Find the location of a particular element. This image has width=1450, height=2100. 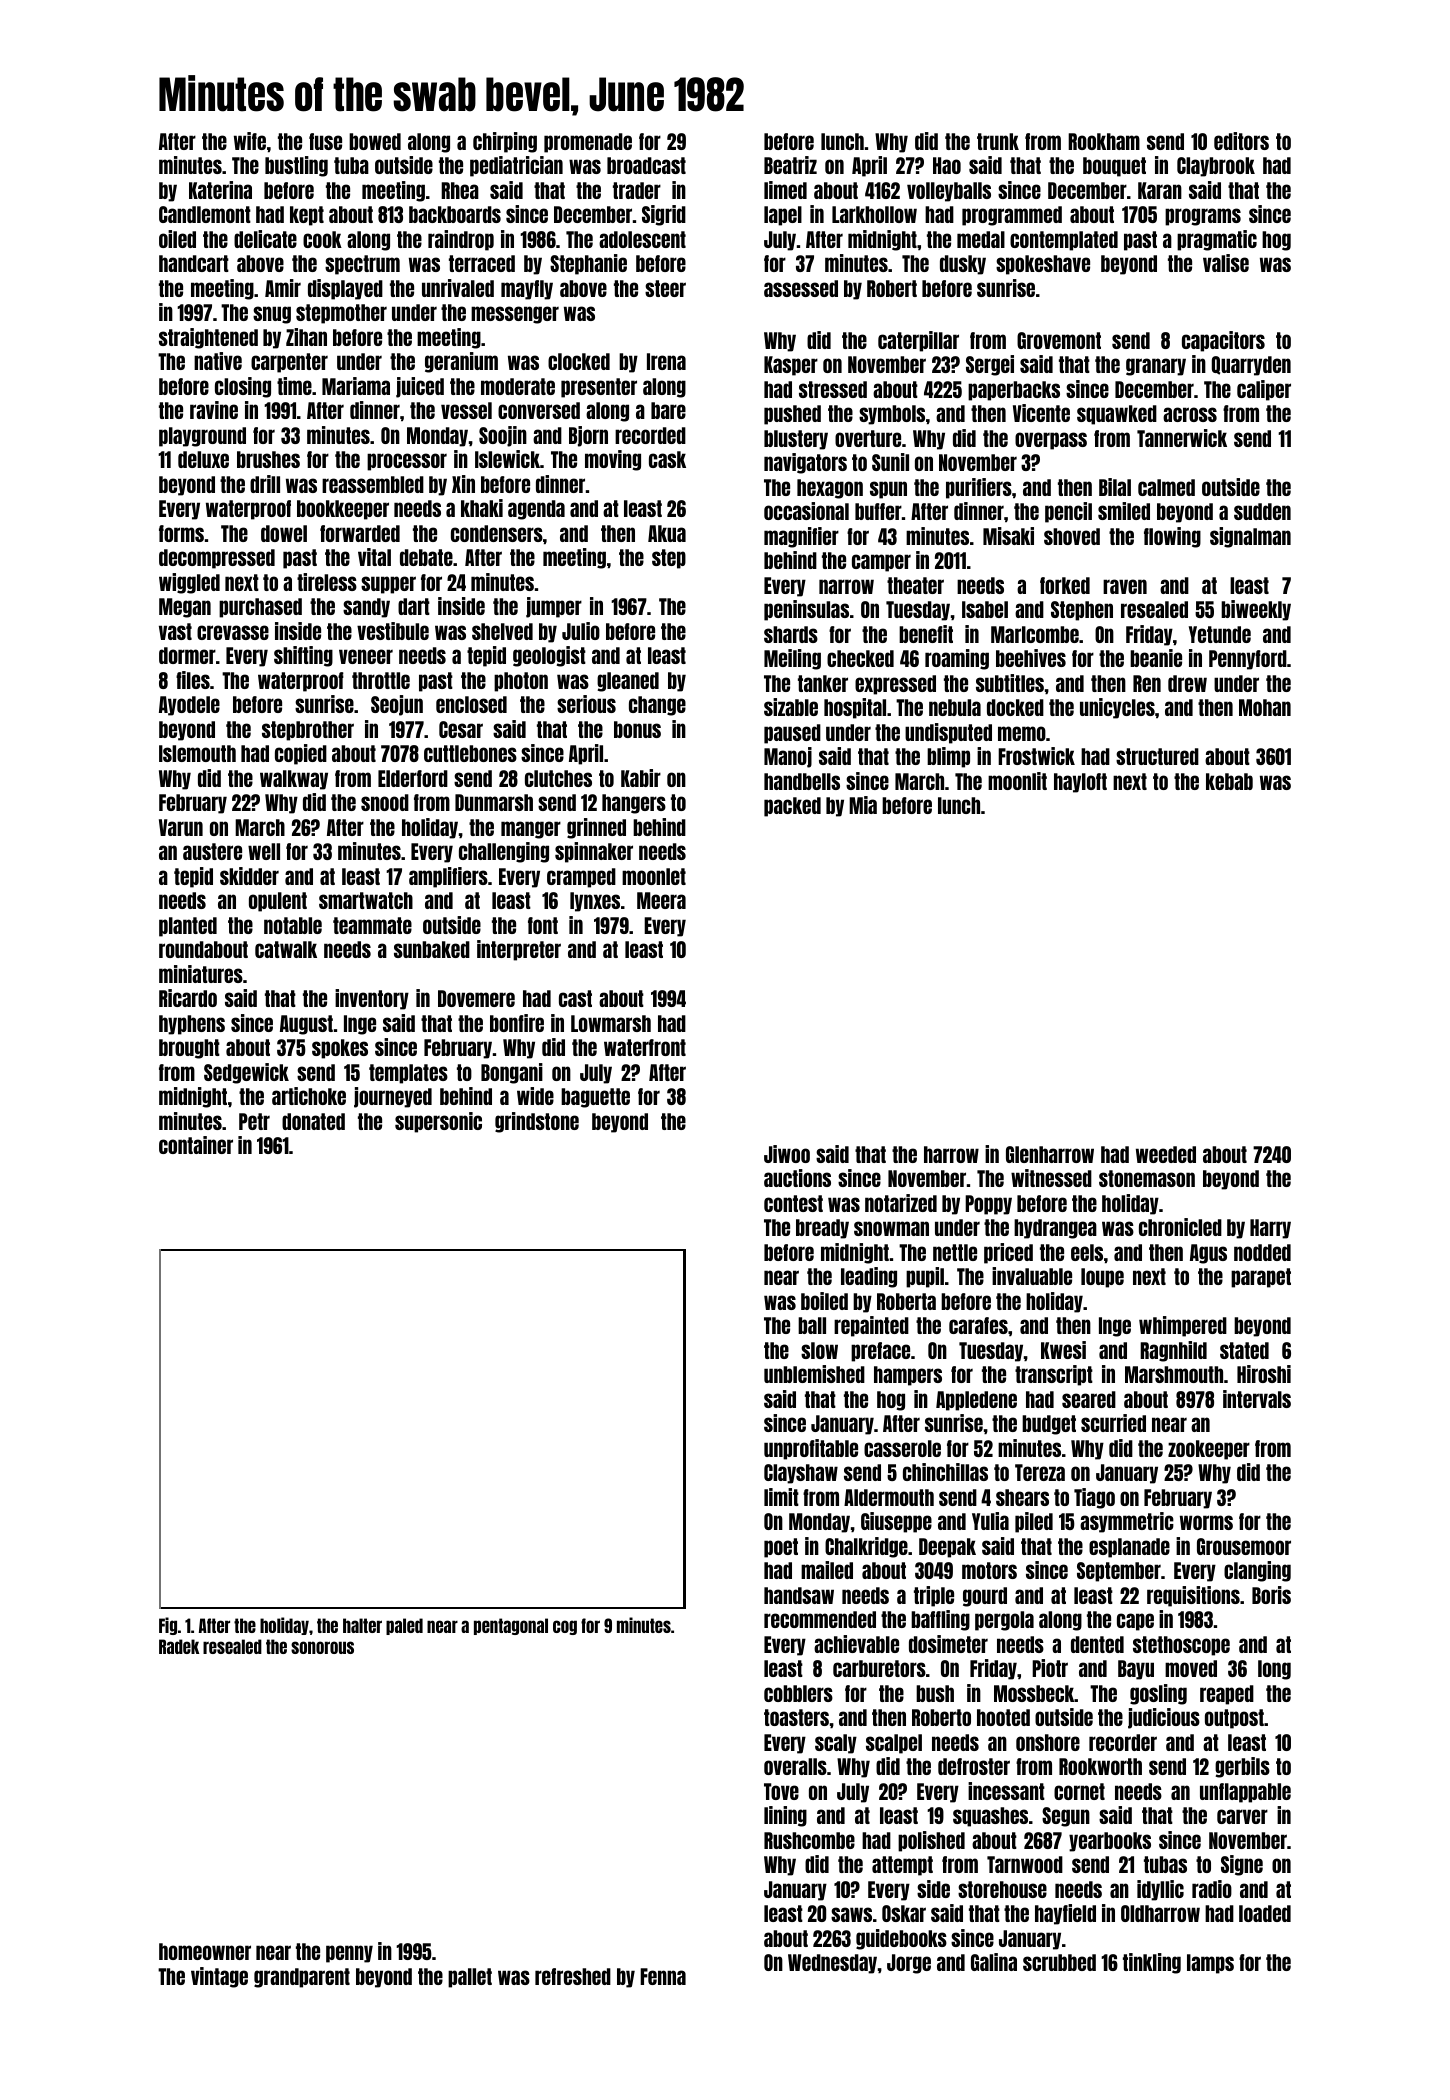

scurried is located at coordinates (1113, 1423).
